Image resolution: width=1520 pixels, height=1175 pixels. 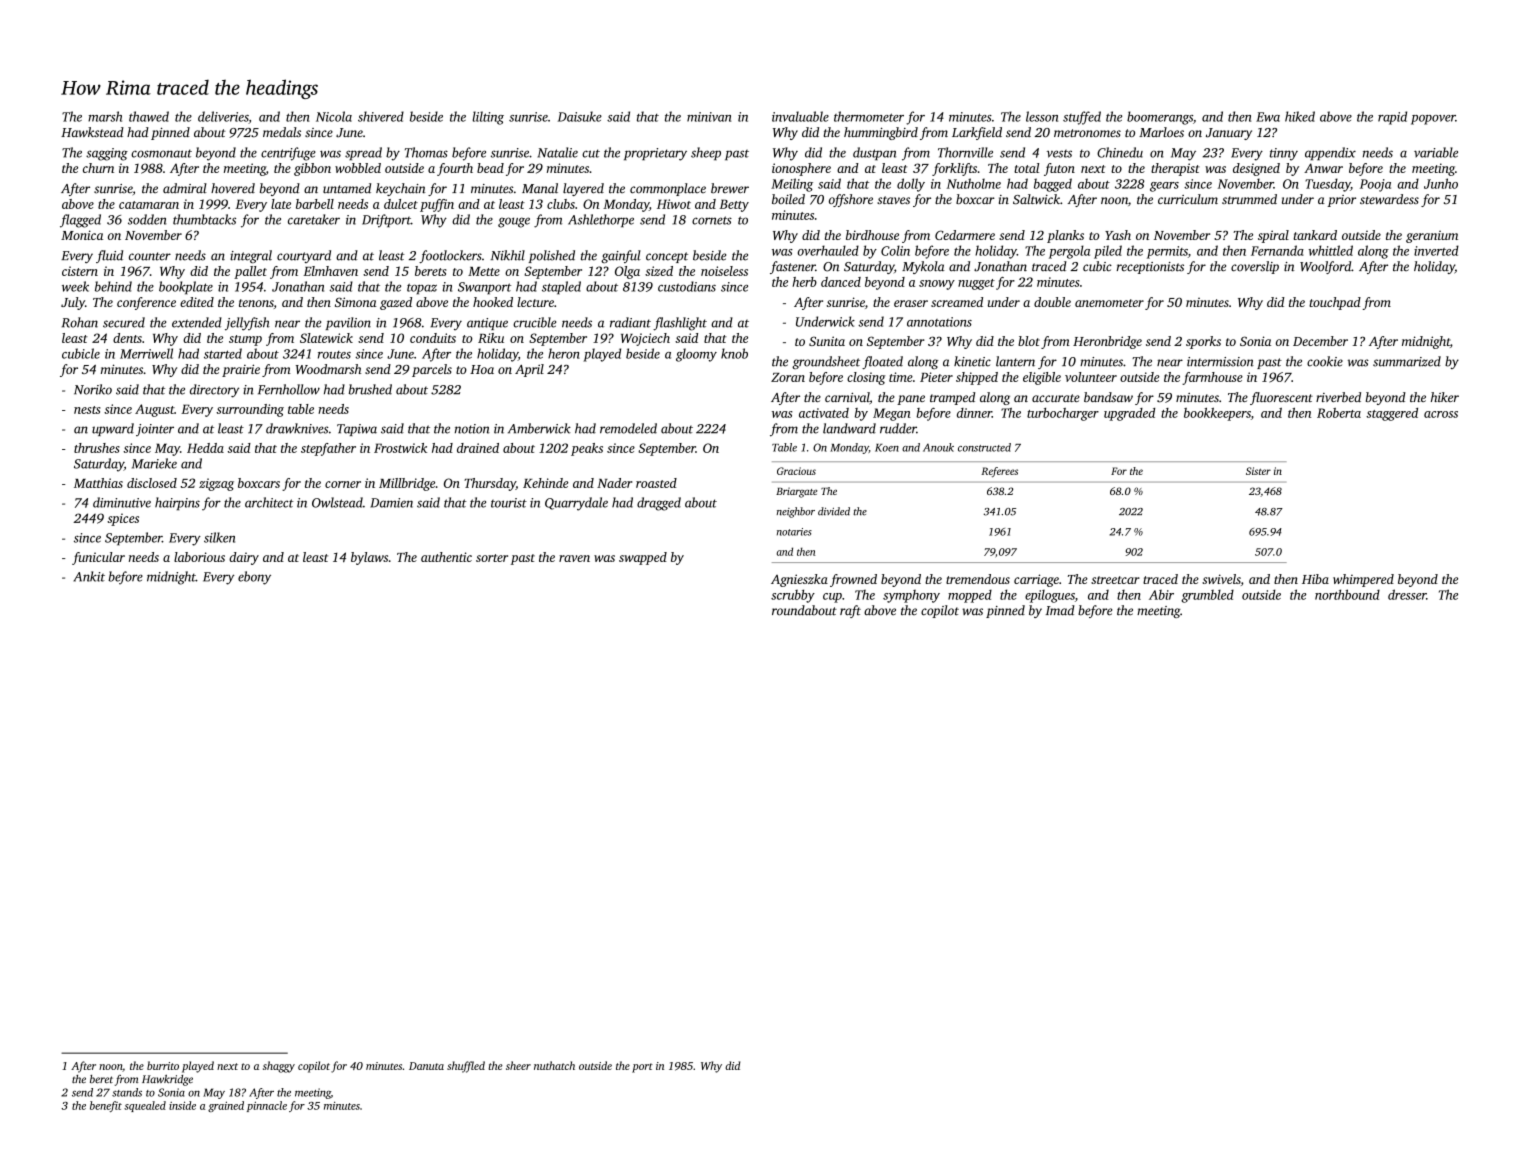 What do you see at coordinates (226, 1106) in the document?
I see `grained` at bounding box center [226, 1106].
